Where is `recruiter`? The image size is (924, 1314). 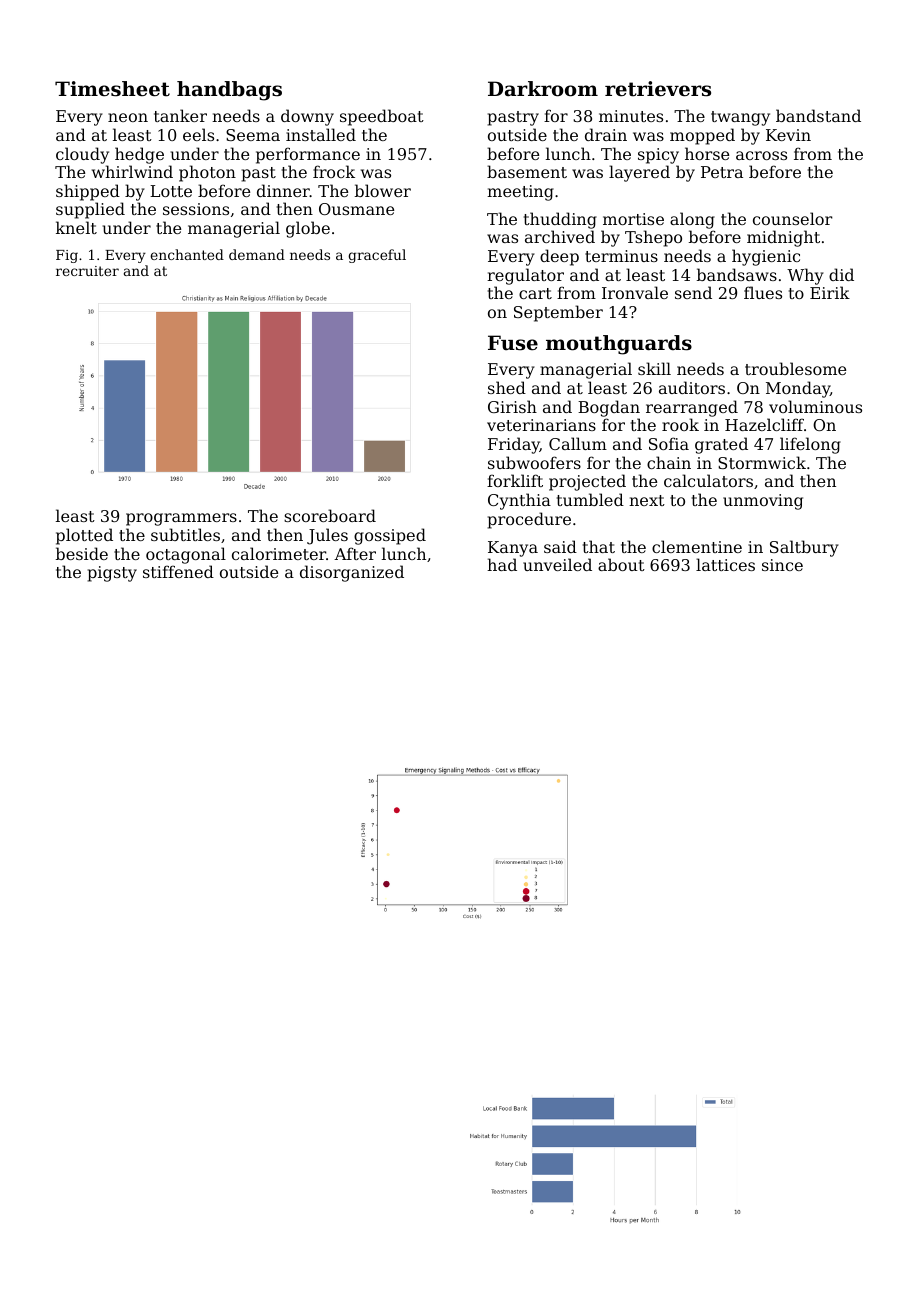
recruiter is located at coordinates (87, 271).
